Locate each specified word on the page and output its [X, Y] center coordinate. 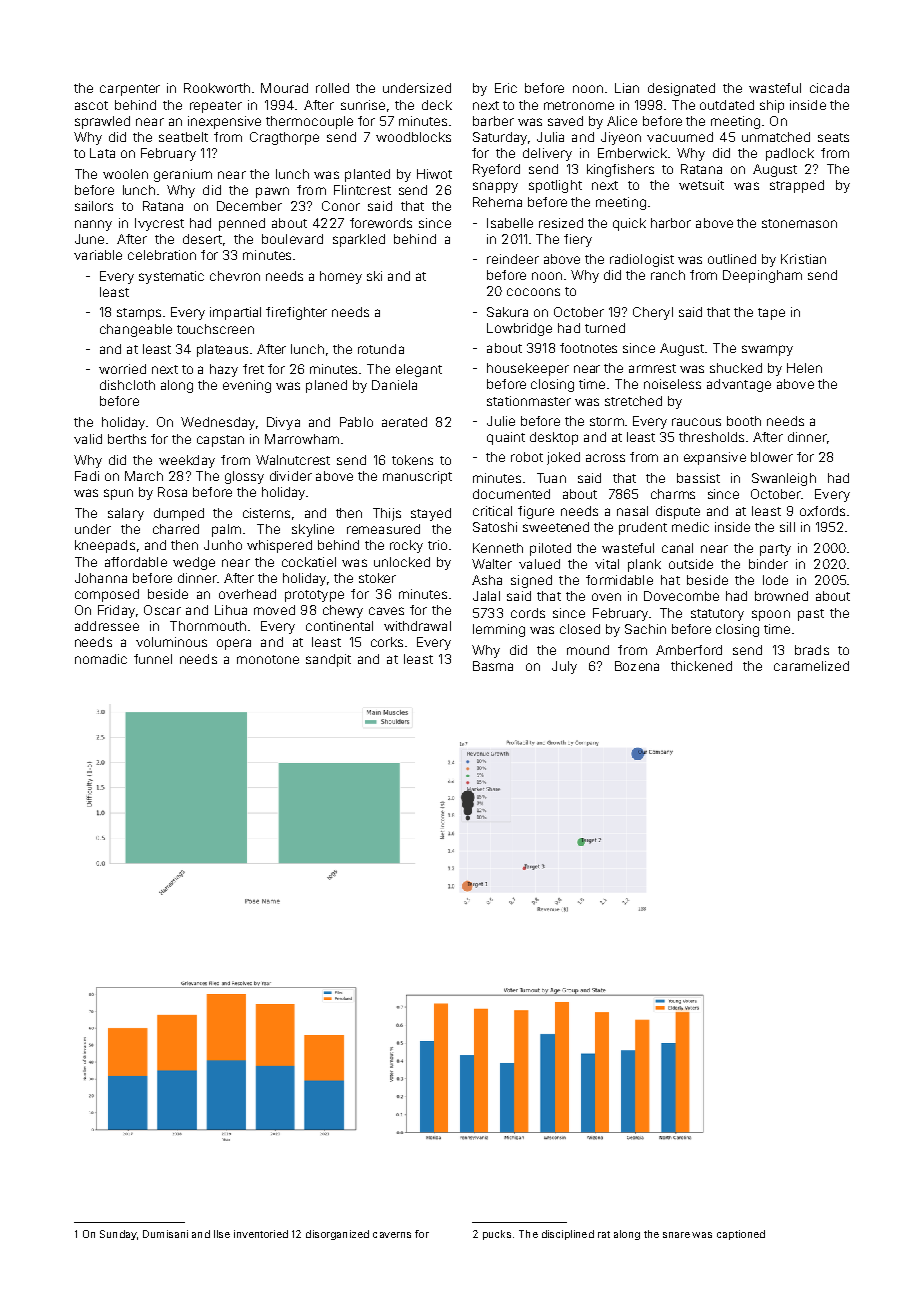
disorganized [337, 1235]
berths [127, 439]
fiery [578, 240]
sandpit [328, 660]
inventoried [261, 1234]
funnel [153, 659]
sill [787, 527]
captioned [741, 1235]
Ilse [222, 1234]
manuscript [417, 477]
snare [676, 1235]
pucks [497, 1235]
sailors [94, 206]
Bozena [637, 666]
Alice [622, 121]
